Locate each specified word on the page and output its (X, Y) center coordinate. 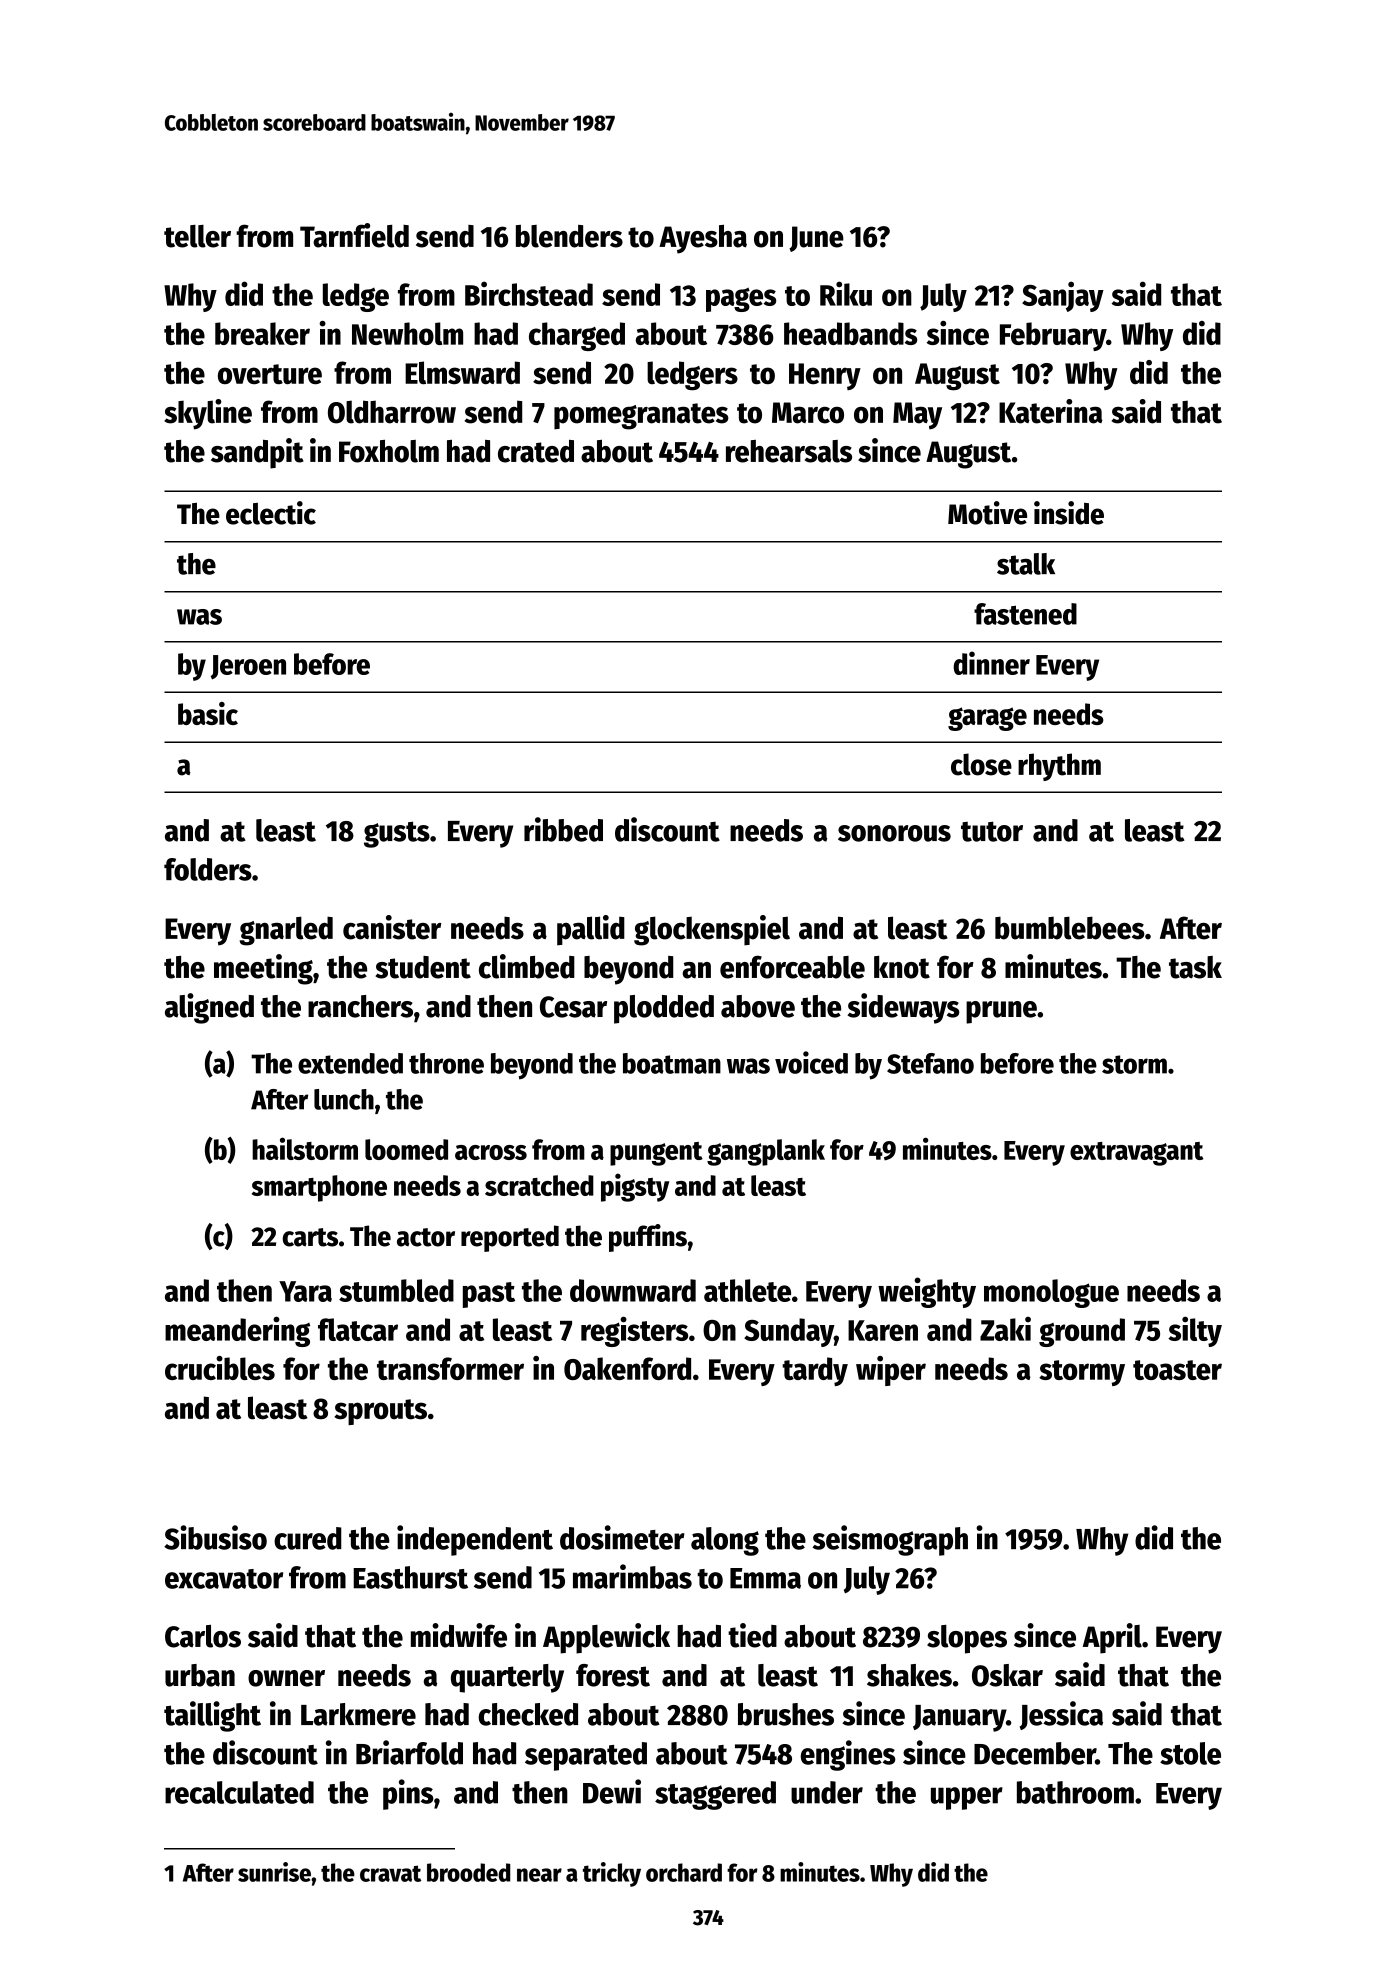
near (539, 1875)
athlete (747, 1290)
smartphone (319, 1188)
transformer (450, 1368)
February (1053, 336)
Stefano (930, 1063)
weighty (927, 1292)
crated (536, 451)
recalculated (239, 1792)
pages (741, 300)
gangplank (766, 1152)
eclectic (271, 513)
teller (197, 236)
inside (1069, 513)
